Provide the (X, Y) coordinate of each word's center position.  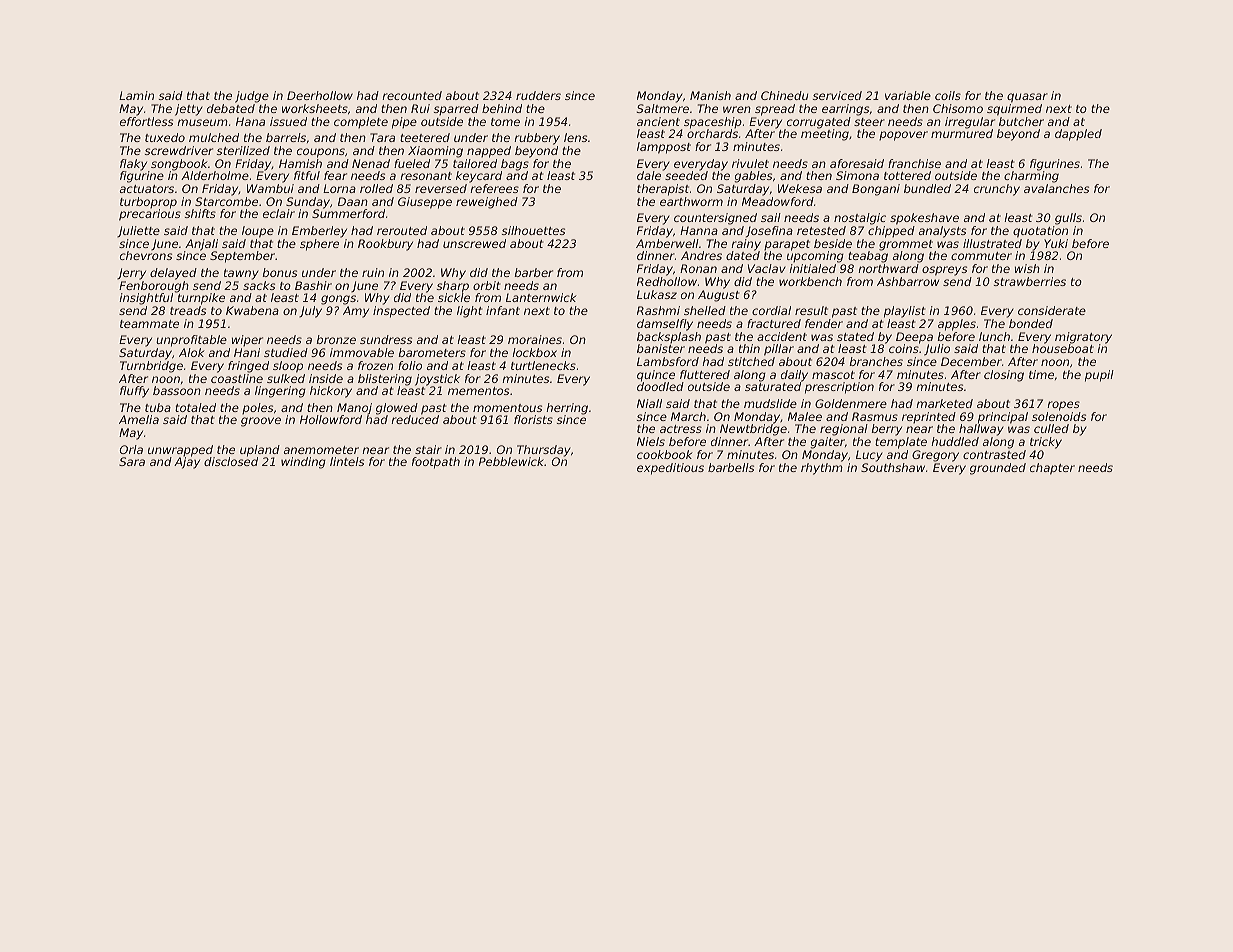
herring (567, 409)
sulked (286, 378)
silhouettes (533, 230)
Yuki (1056, 243)
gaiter (828, 443)
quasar (1027, 98)
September (242, 257)
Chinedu (784, 95)
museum (202, 122)
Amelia (139, 419)
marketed (944, 403)
